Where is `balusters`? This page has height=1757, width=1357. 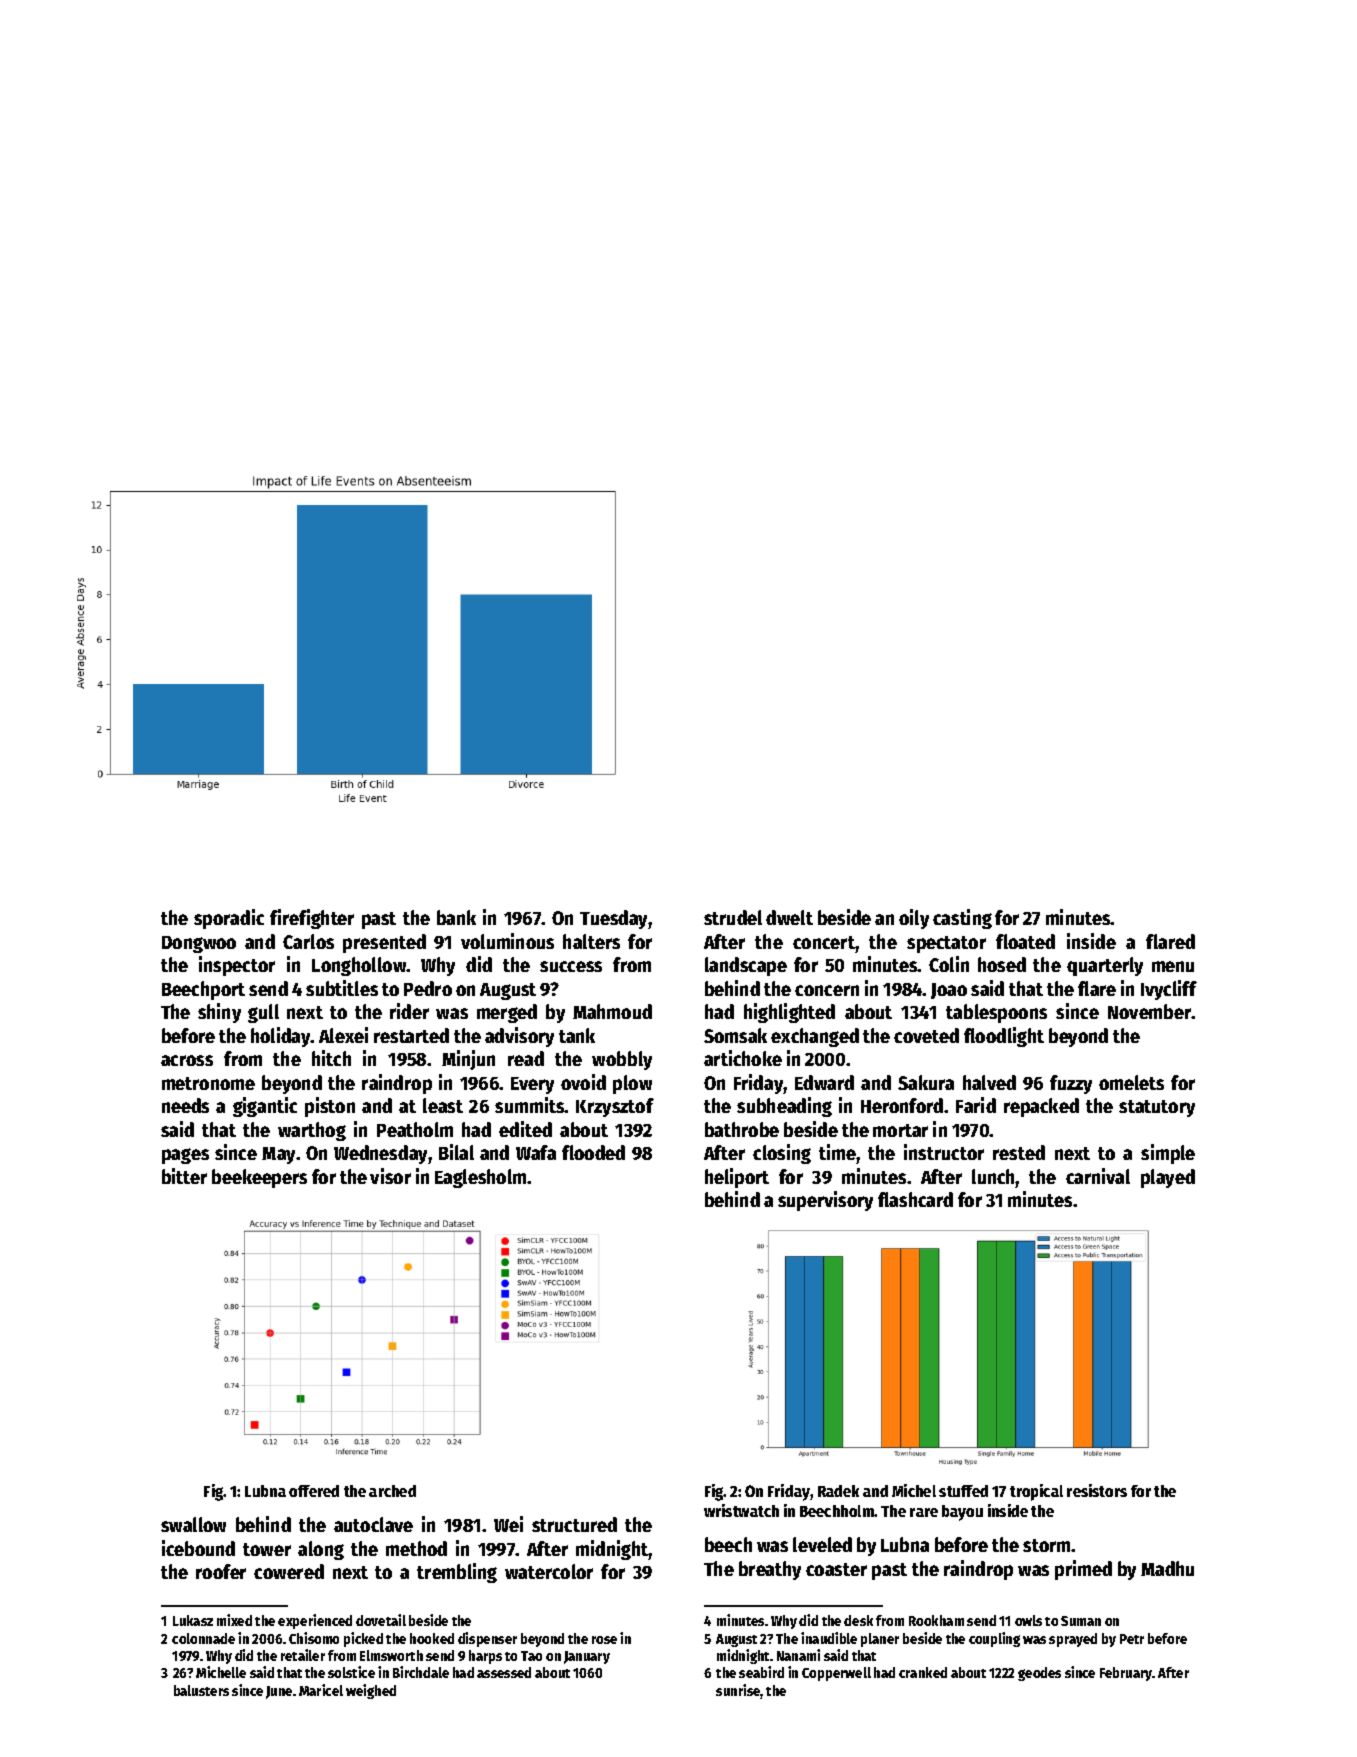 balusters is located at coordinates (201, 1690).
